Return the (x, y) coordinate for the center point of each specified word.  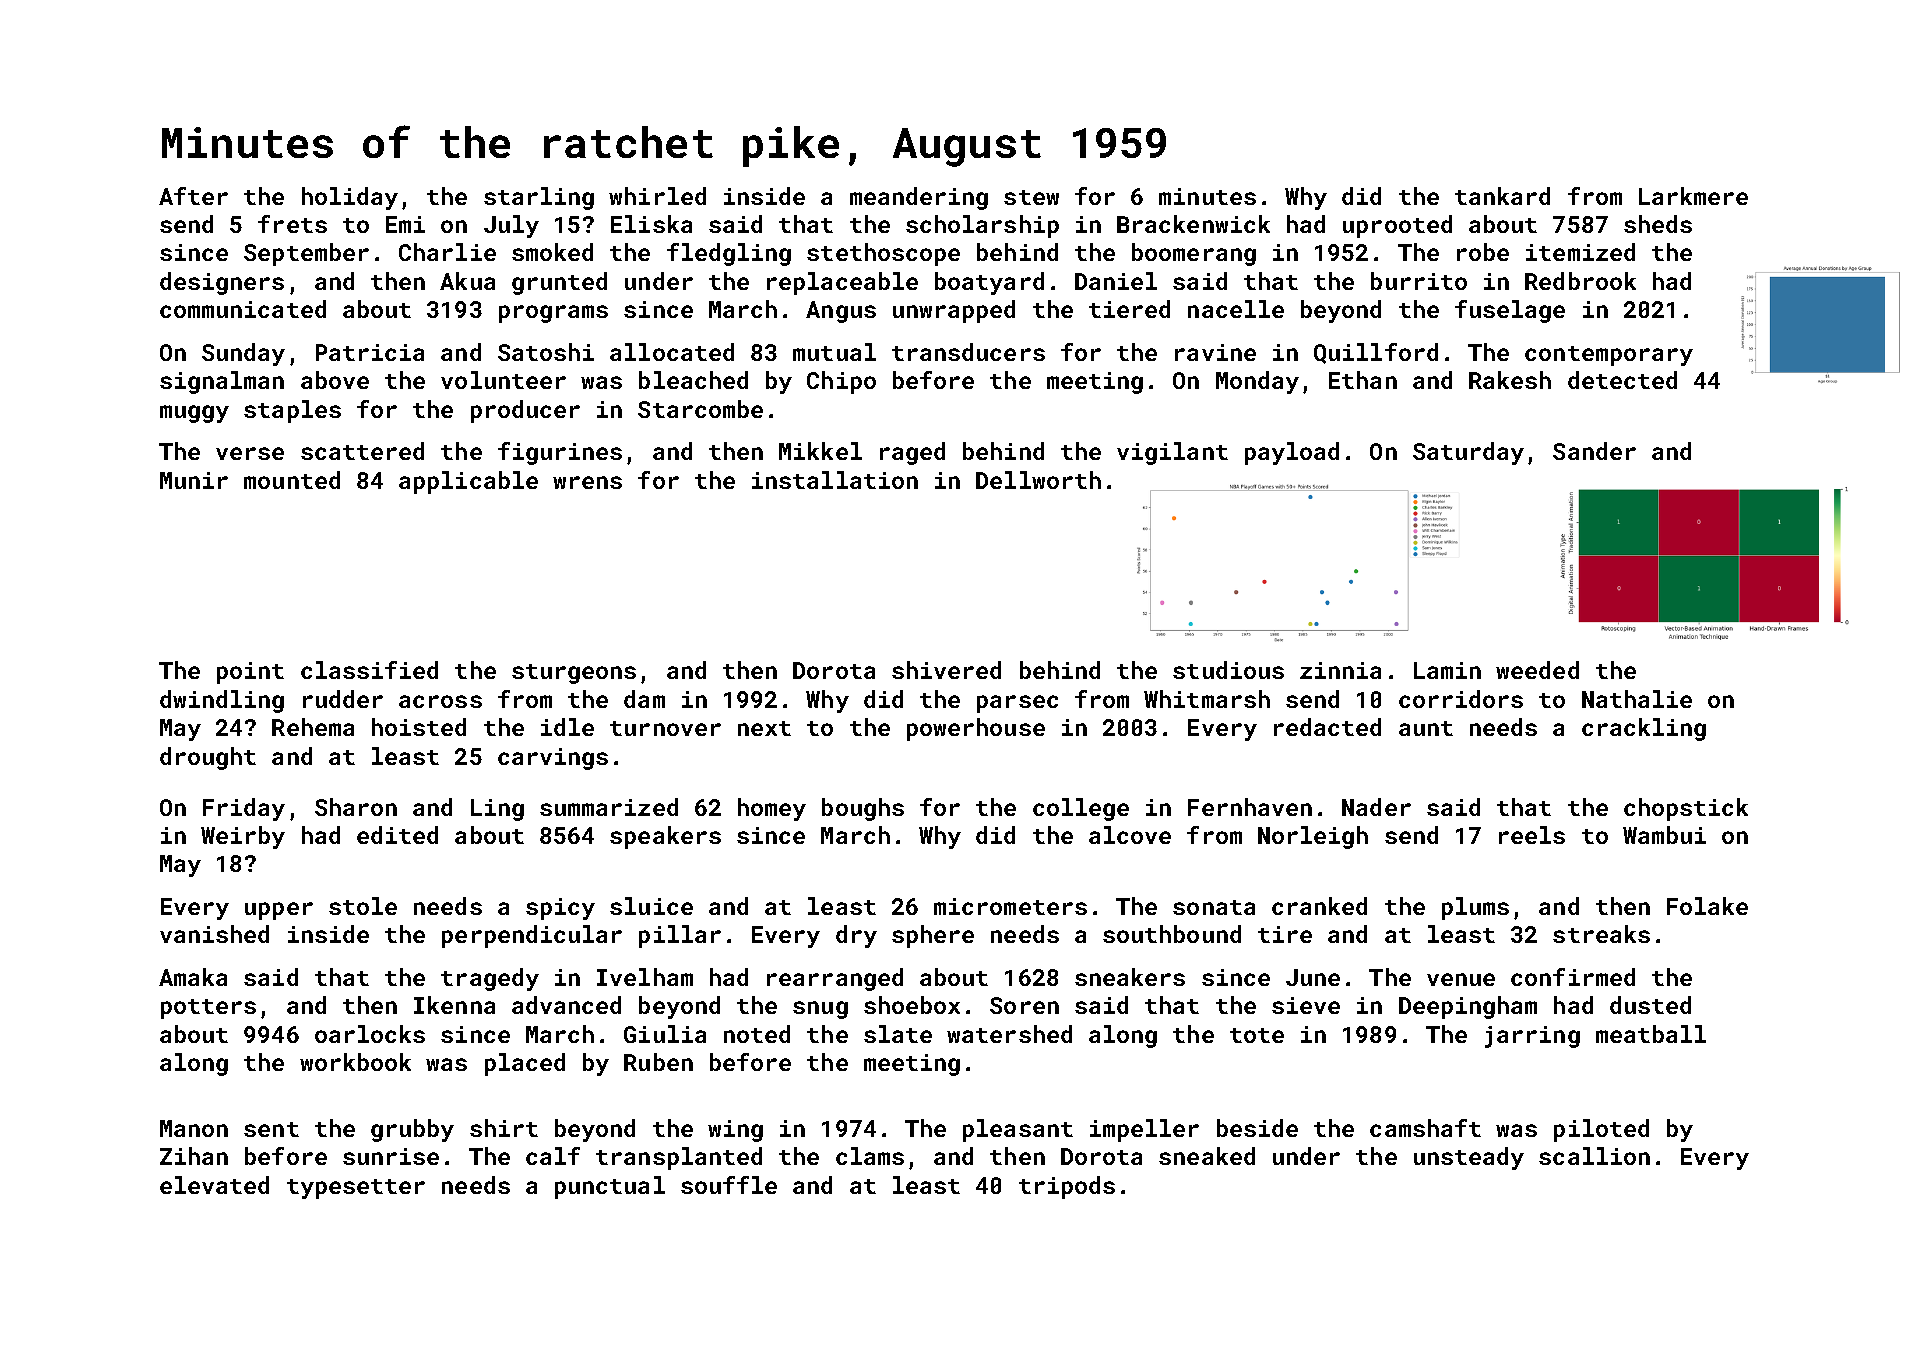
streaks (1601, 934)
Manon (194, 1128)
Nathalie (1637, 699)
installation (835, 480)
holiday (350, 198)
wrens (587, 482)
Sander (1594, 451)
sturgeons (574, 674)
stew (1031, 197)
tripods (1067, 1187)
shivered (946, 670)
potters (208, 1009)
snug (820, 1010)
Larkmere (1693, 196)
